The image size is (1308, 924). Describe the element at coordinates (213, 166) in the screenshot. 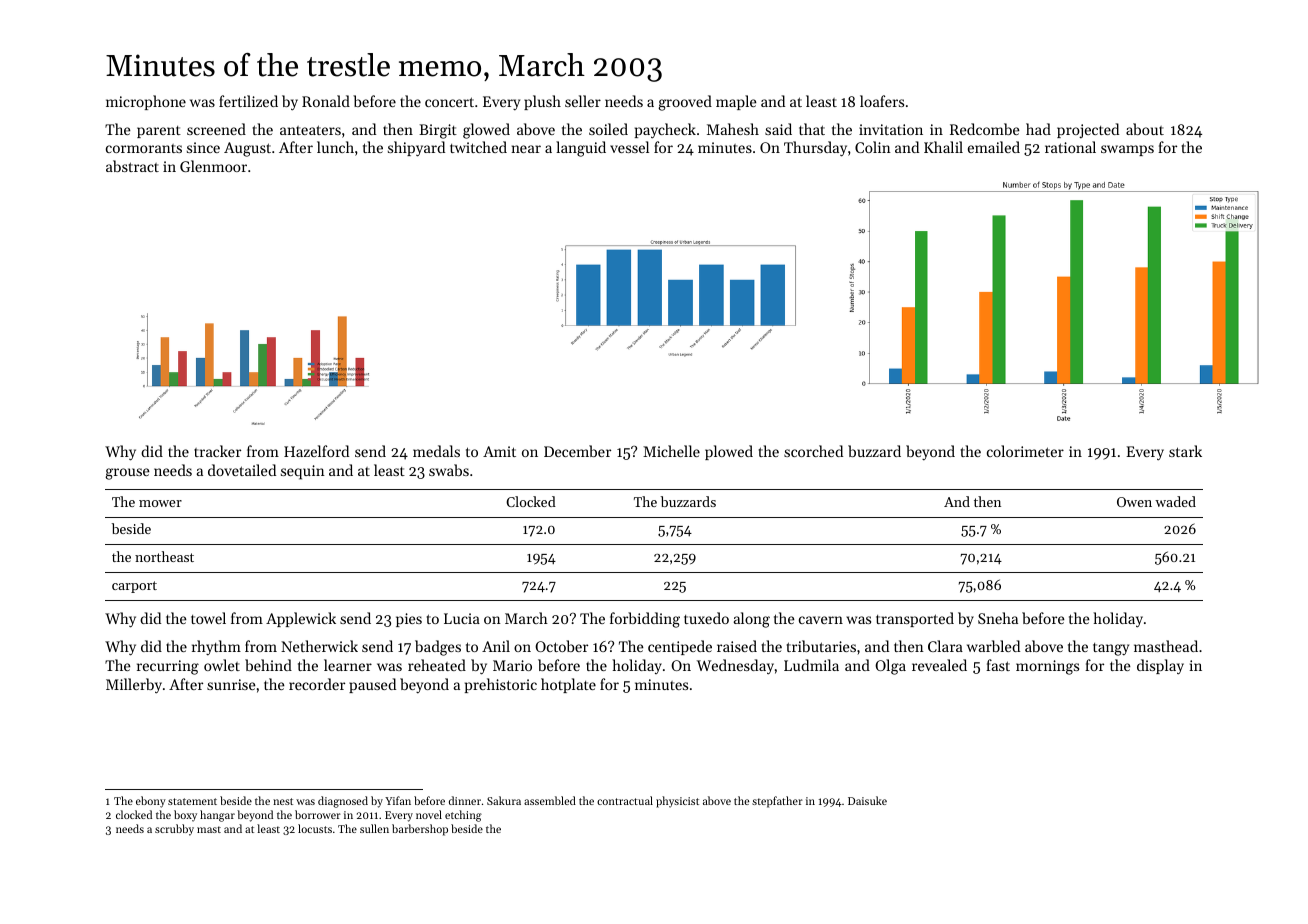

I see `Glenmoor` at that location.
